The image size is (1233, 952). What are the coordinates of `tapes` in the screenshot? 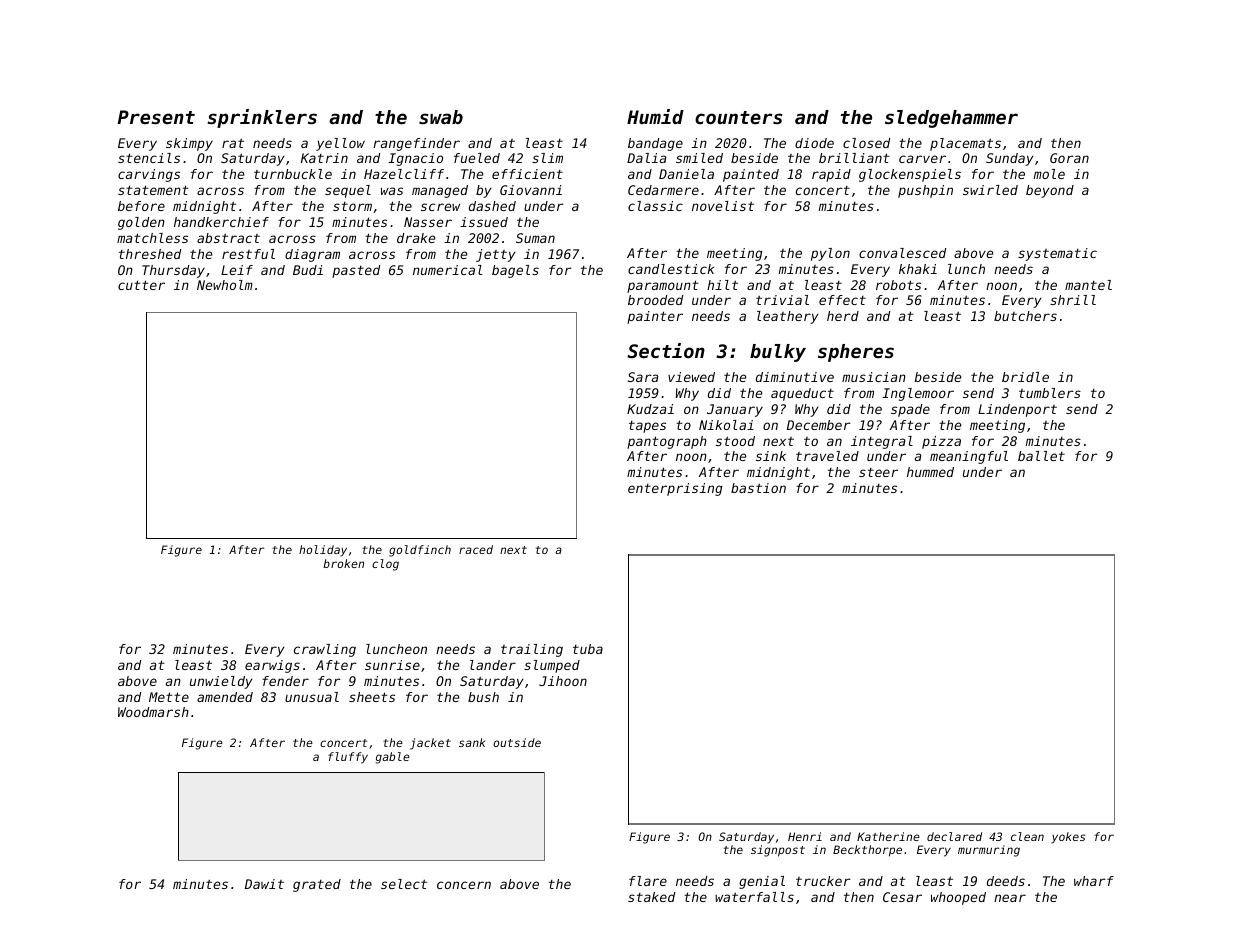 It's located at (647, 427).
